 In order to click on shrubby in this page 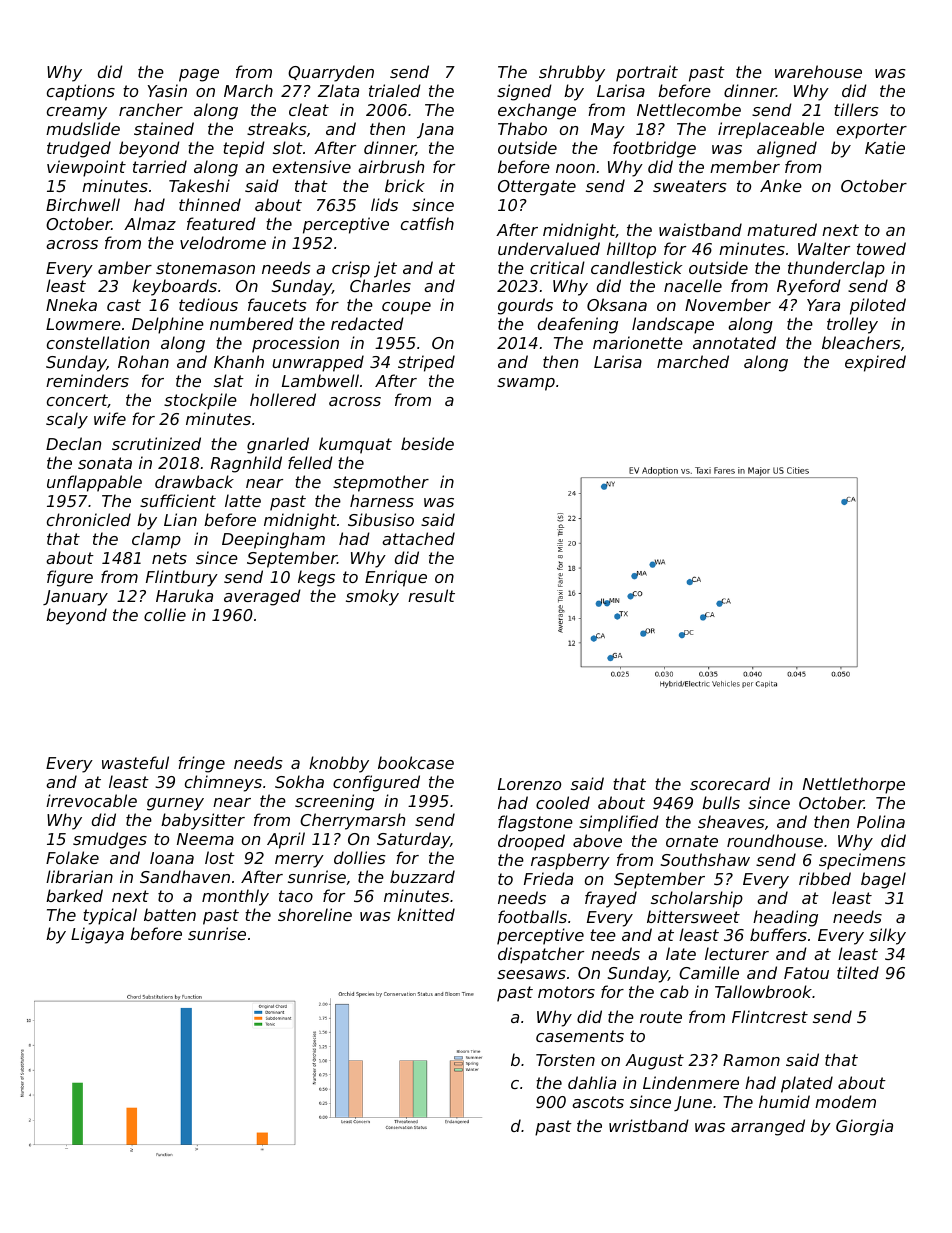, I will do `click(572, 73)`.
